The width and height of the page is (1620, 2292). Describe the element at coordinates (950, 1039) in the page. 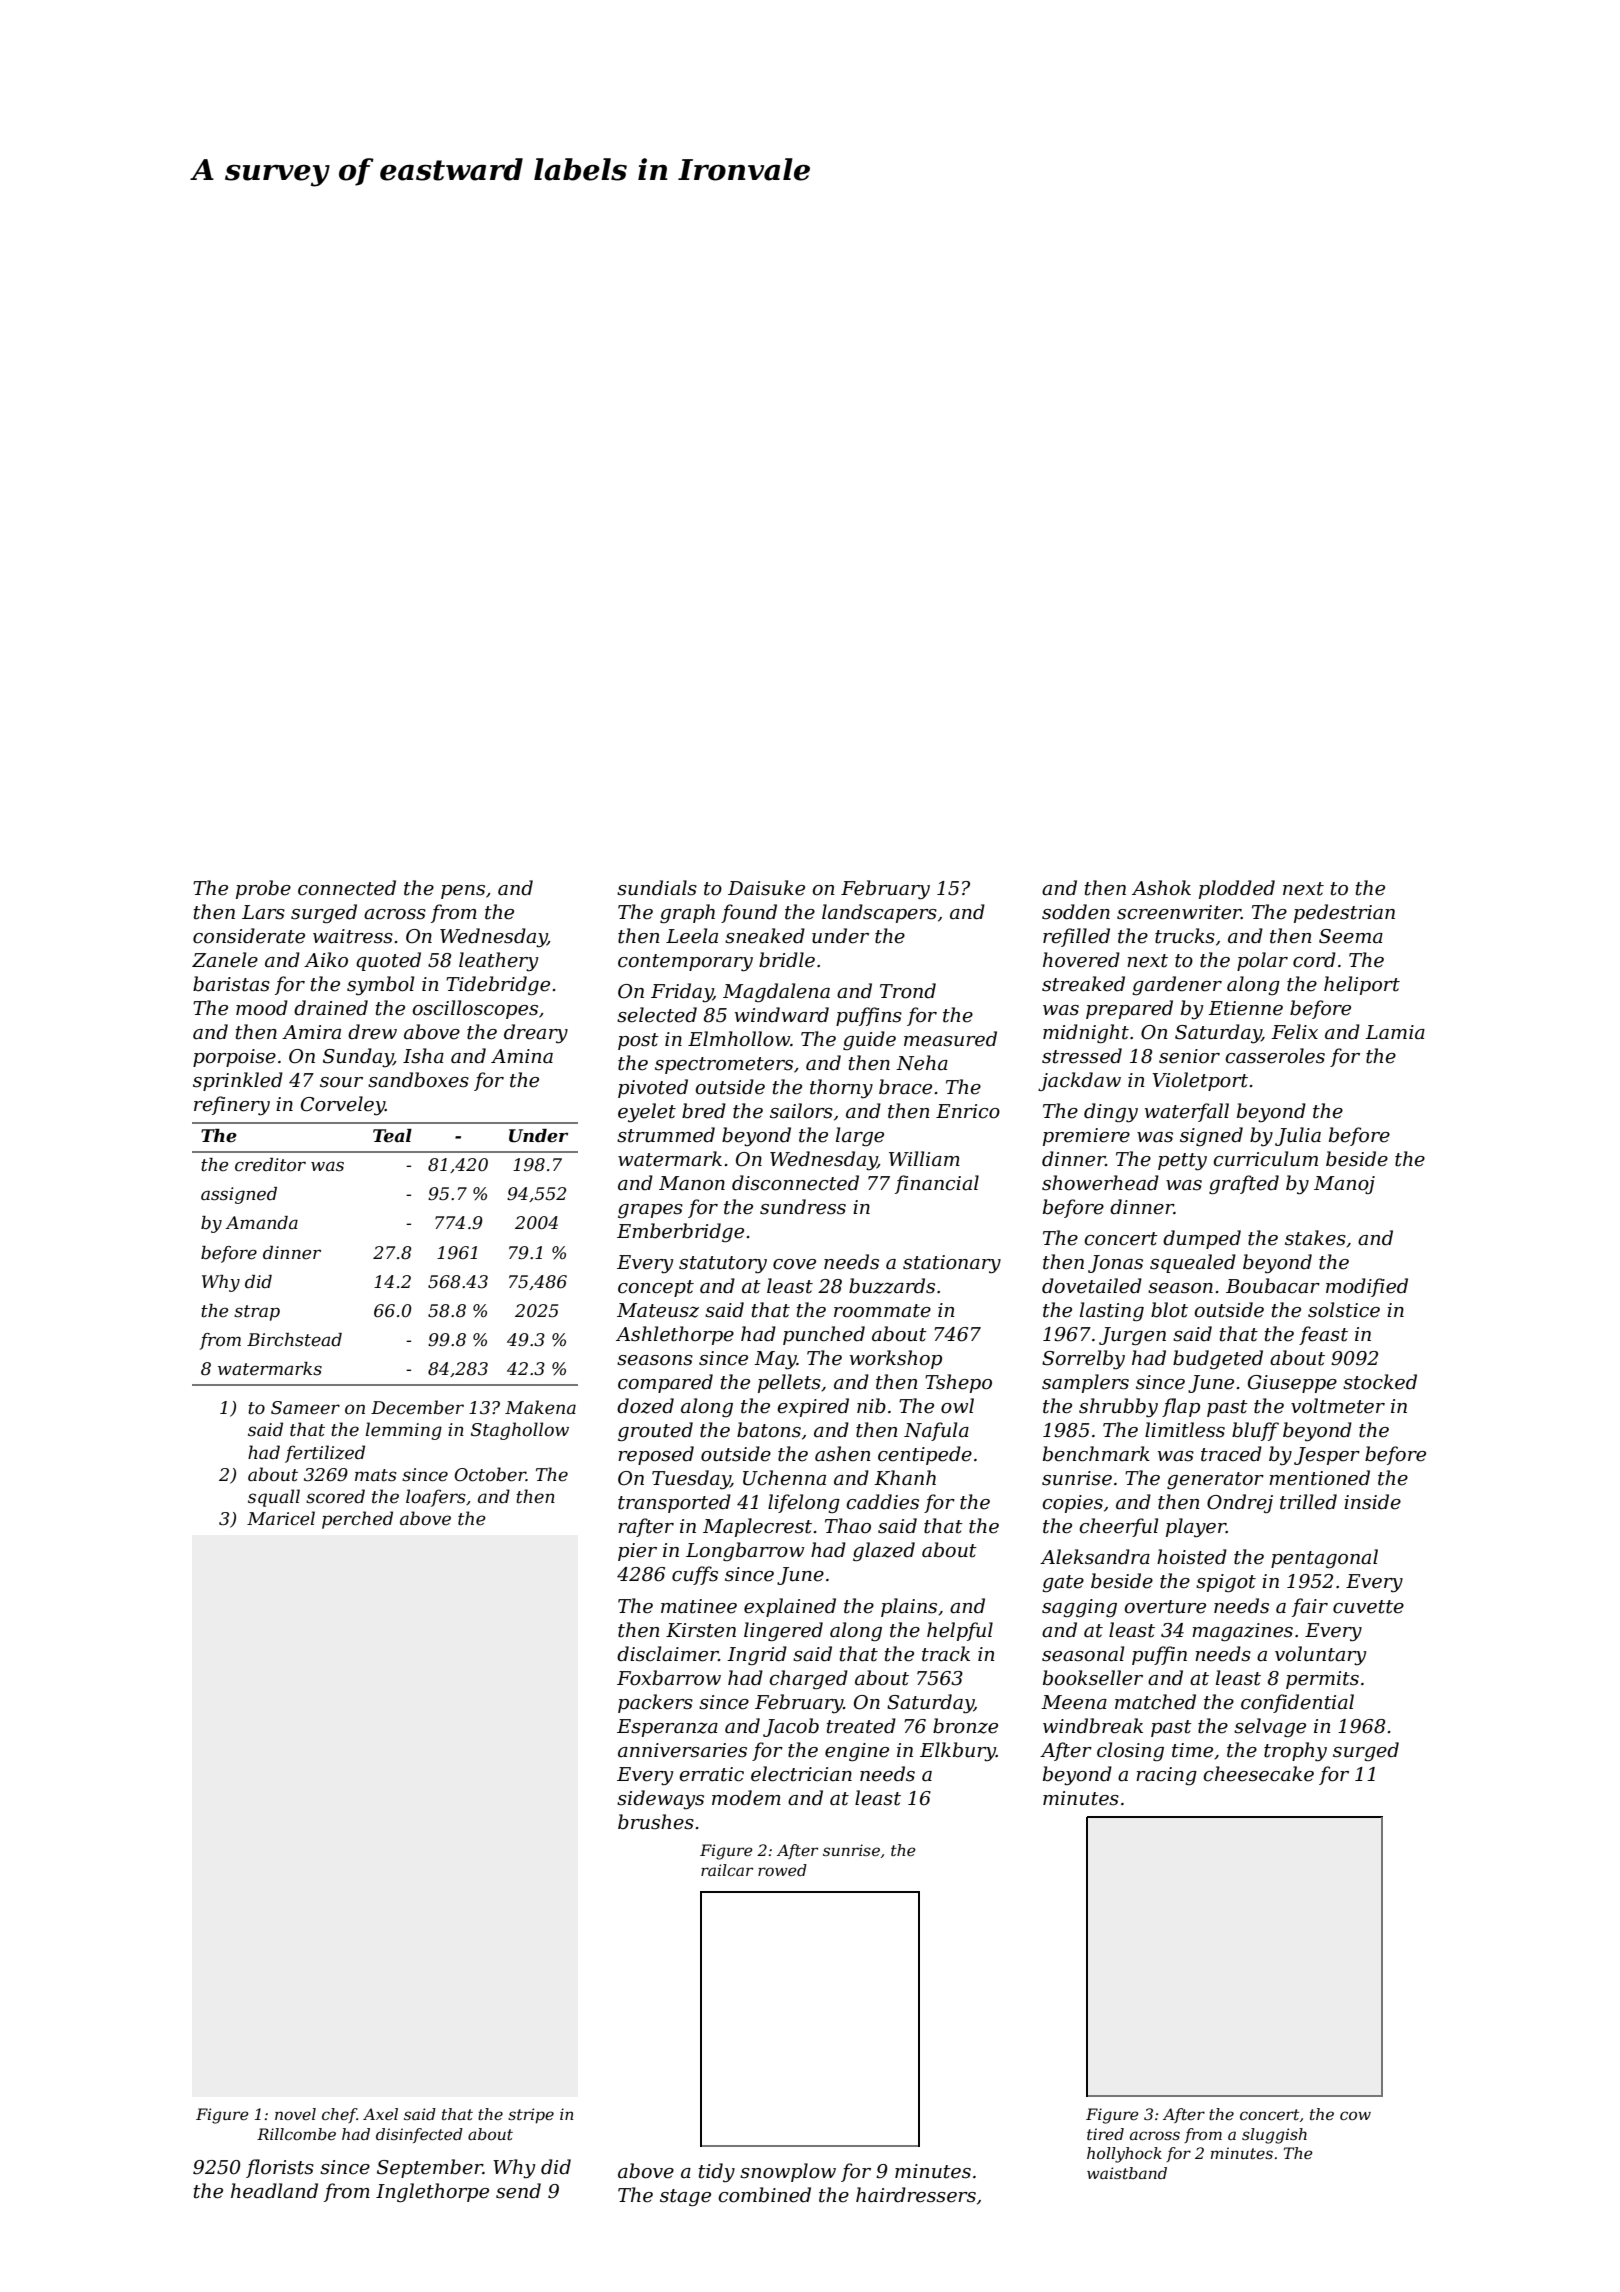

I see `measured` at that location.
